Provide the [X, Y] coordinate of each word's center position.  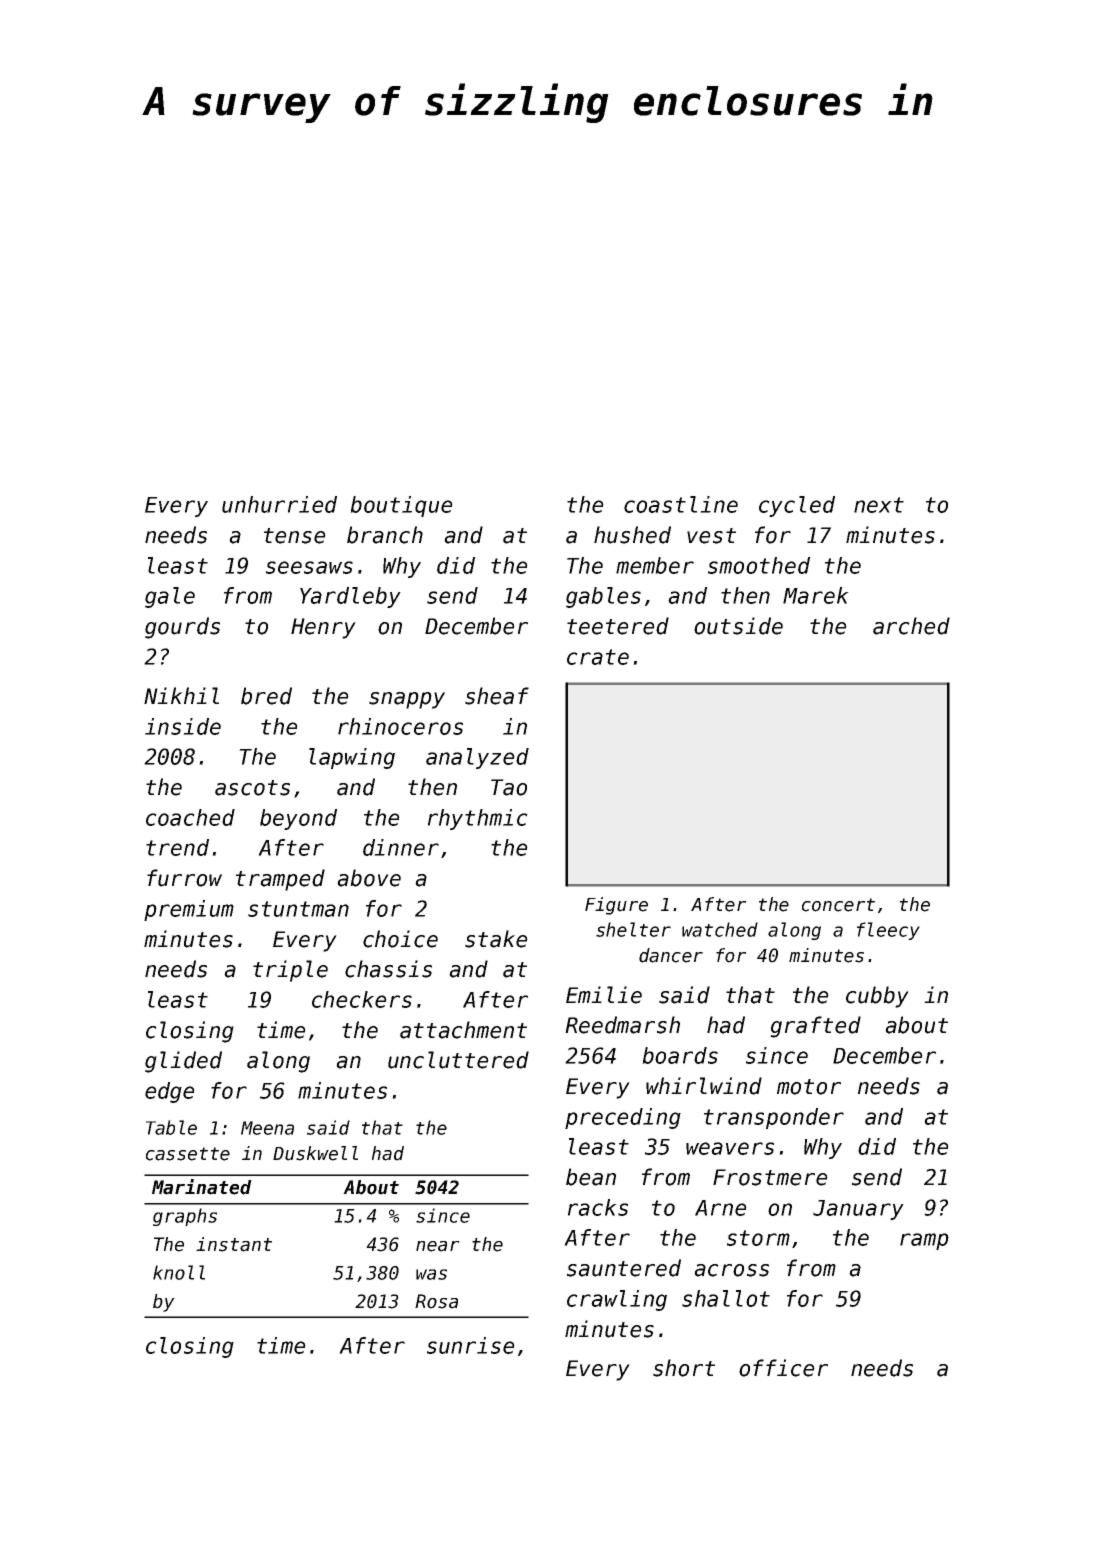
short [684, 1368]
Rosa [436, 1301]
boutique [401, 506]
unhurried [279, 504]
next [879, 505]
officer [783, 1368]
